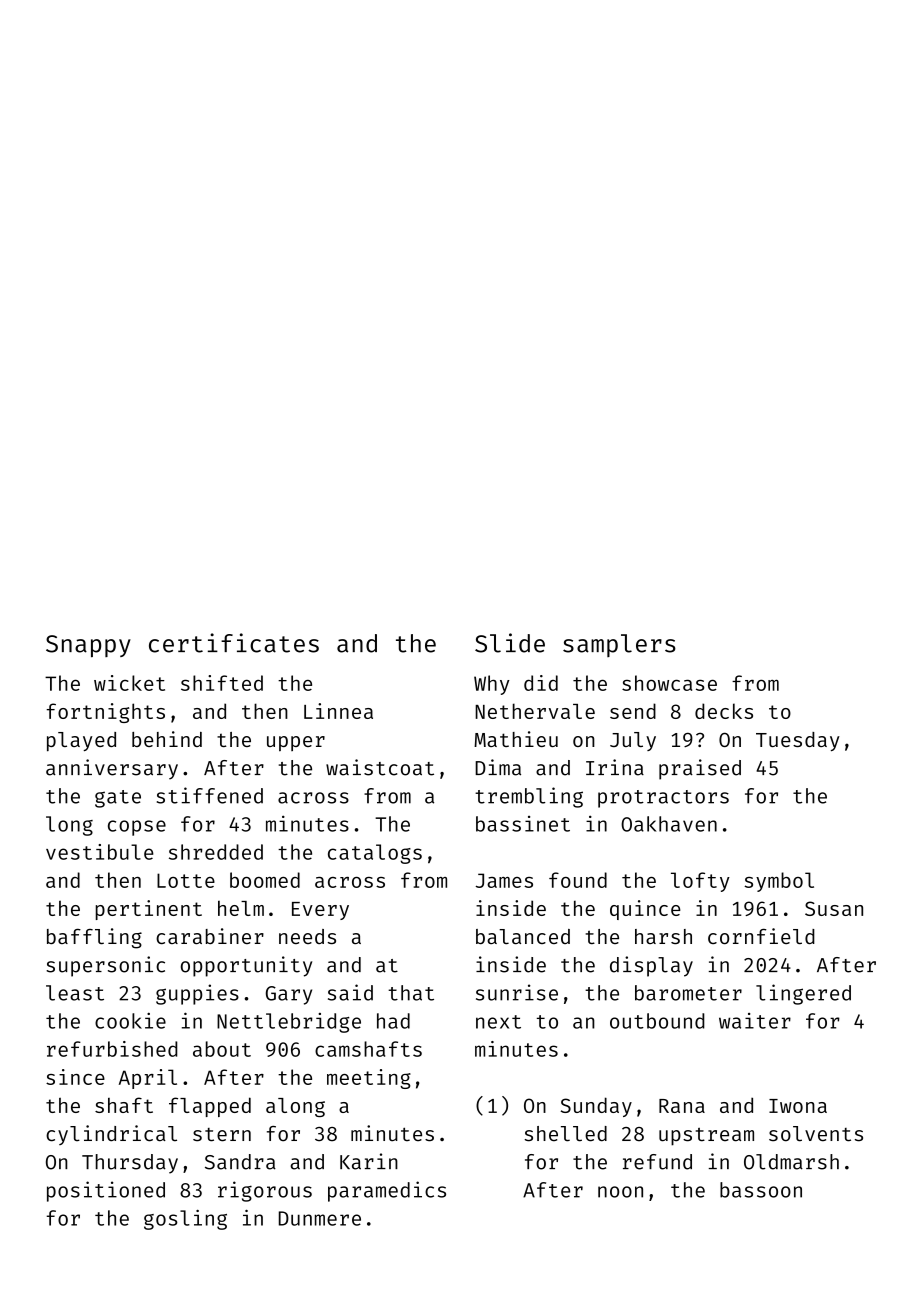  Describe the element at coordinates (669, 824) in the screenshot. I see `Oakhaven` at that location.
